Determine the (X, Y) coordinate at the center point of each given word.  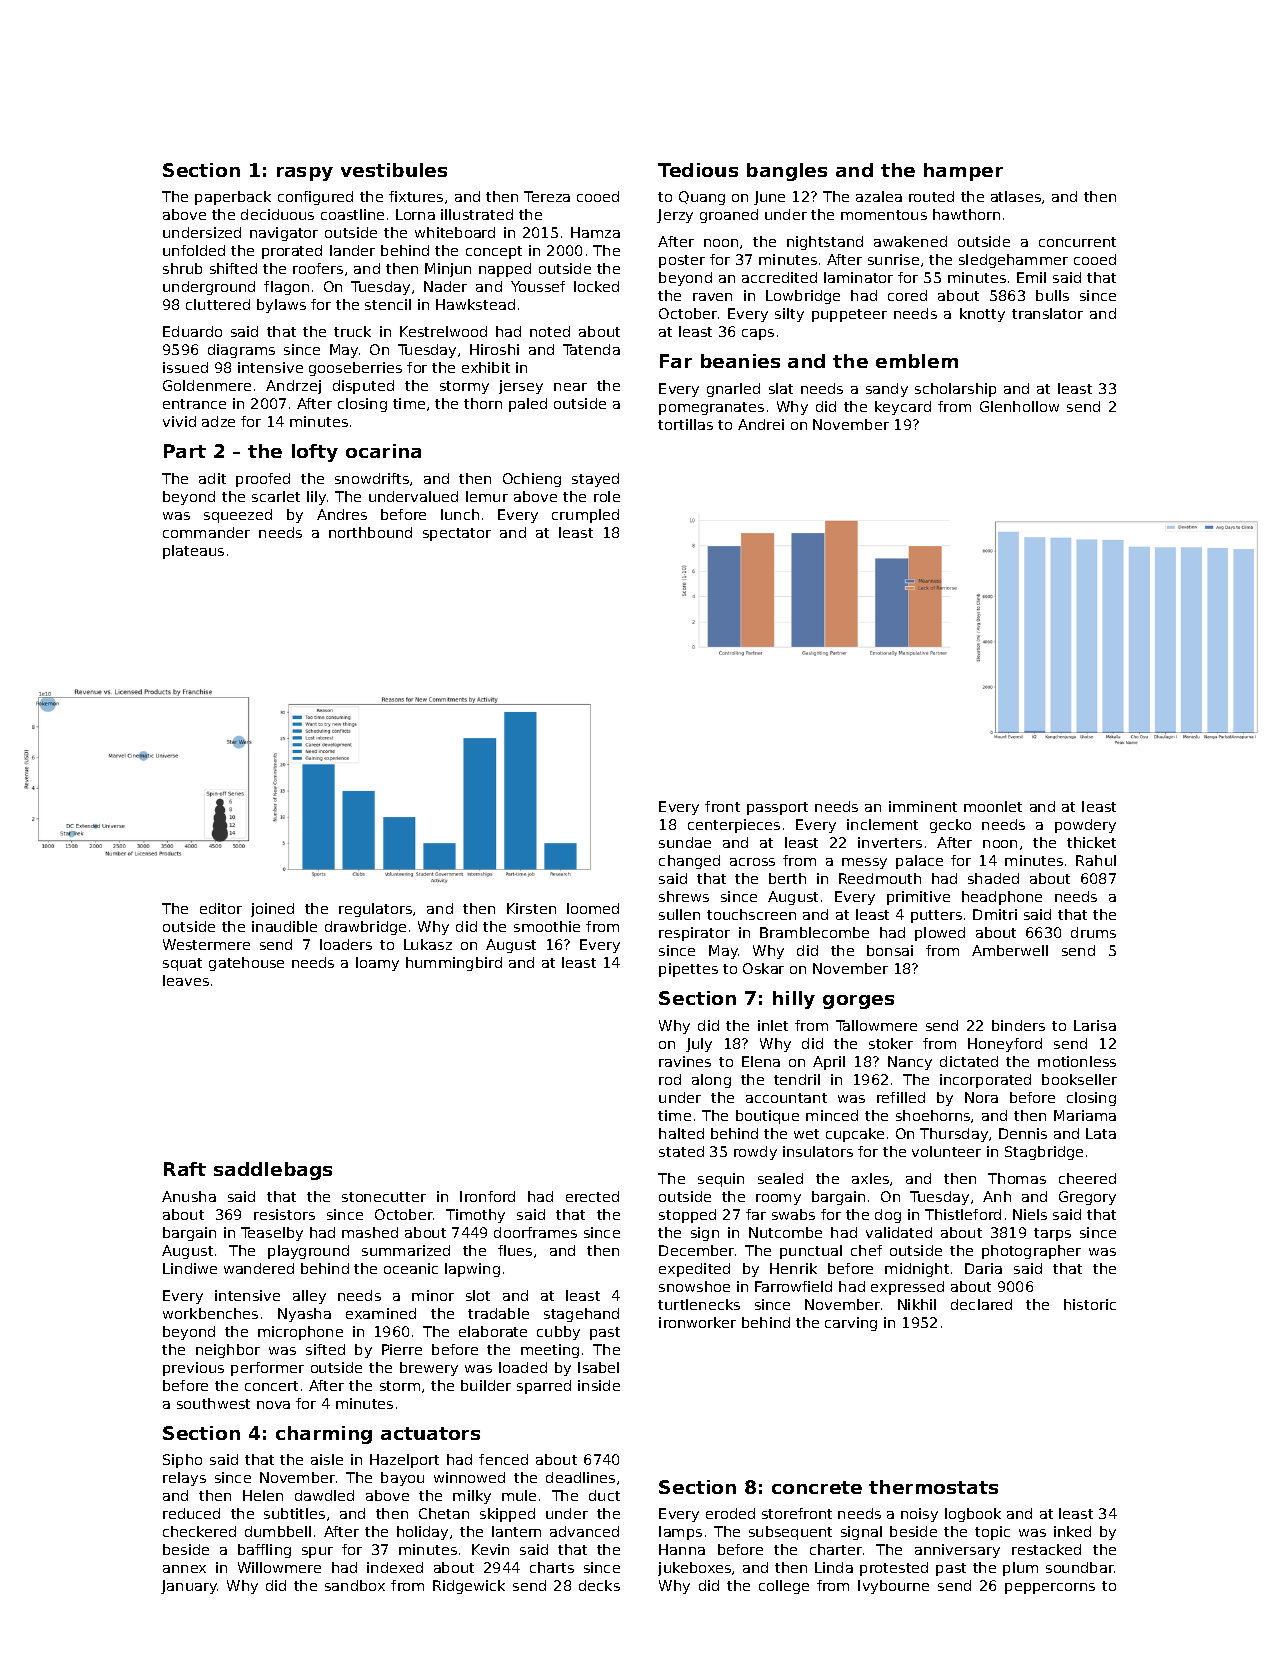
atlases (1016, 196)
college (784, 1587)
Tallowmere (876, 1025)
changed (689, 862)
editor (221, 908)
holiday (422, 1533)
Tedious (698, 170)
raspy (305, 174)
